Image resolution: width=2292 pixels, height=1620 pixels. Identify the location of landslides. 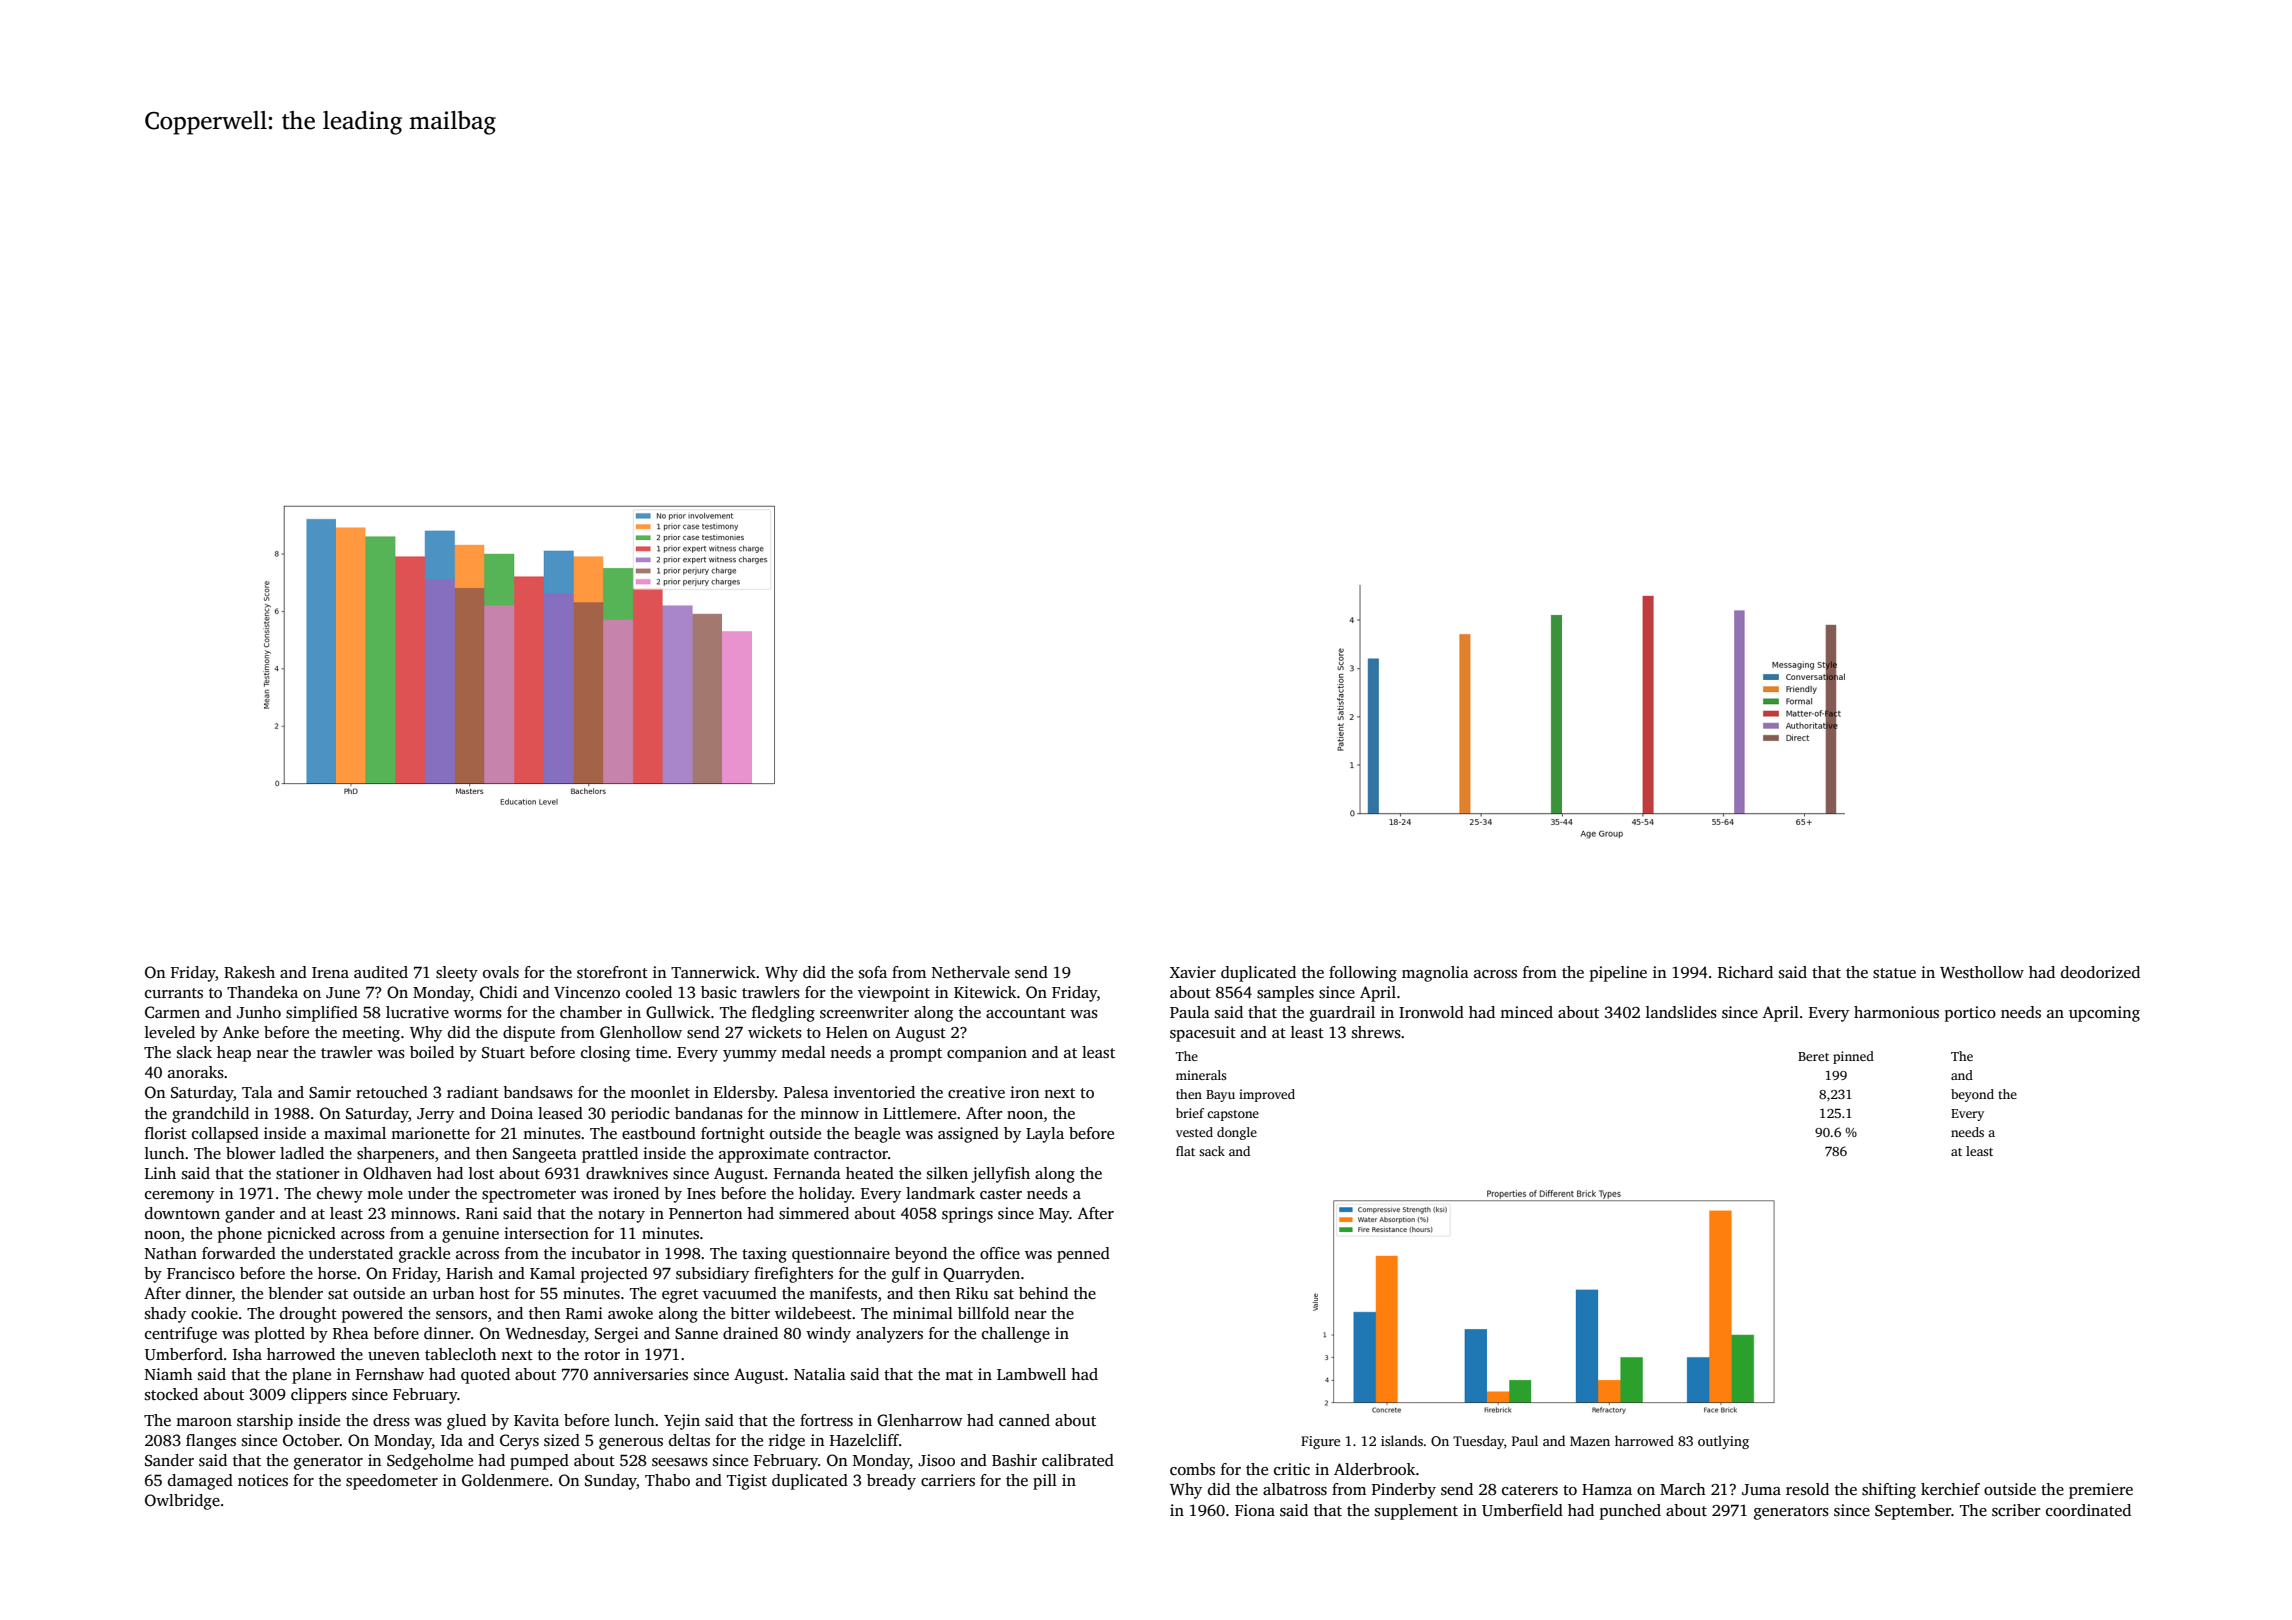
(1681, 1012).
